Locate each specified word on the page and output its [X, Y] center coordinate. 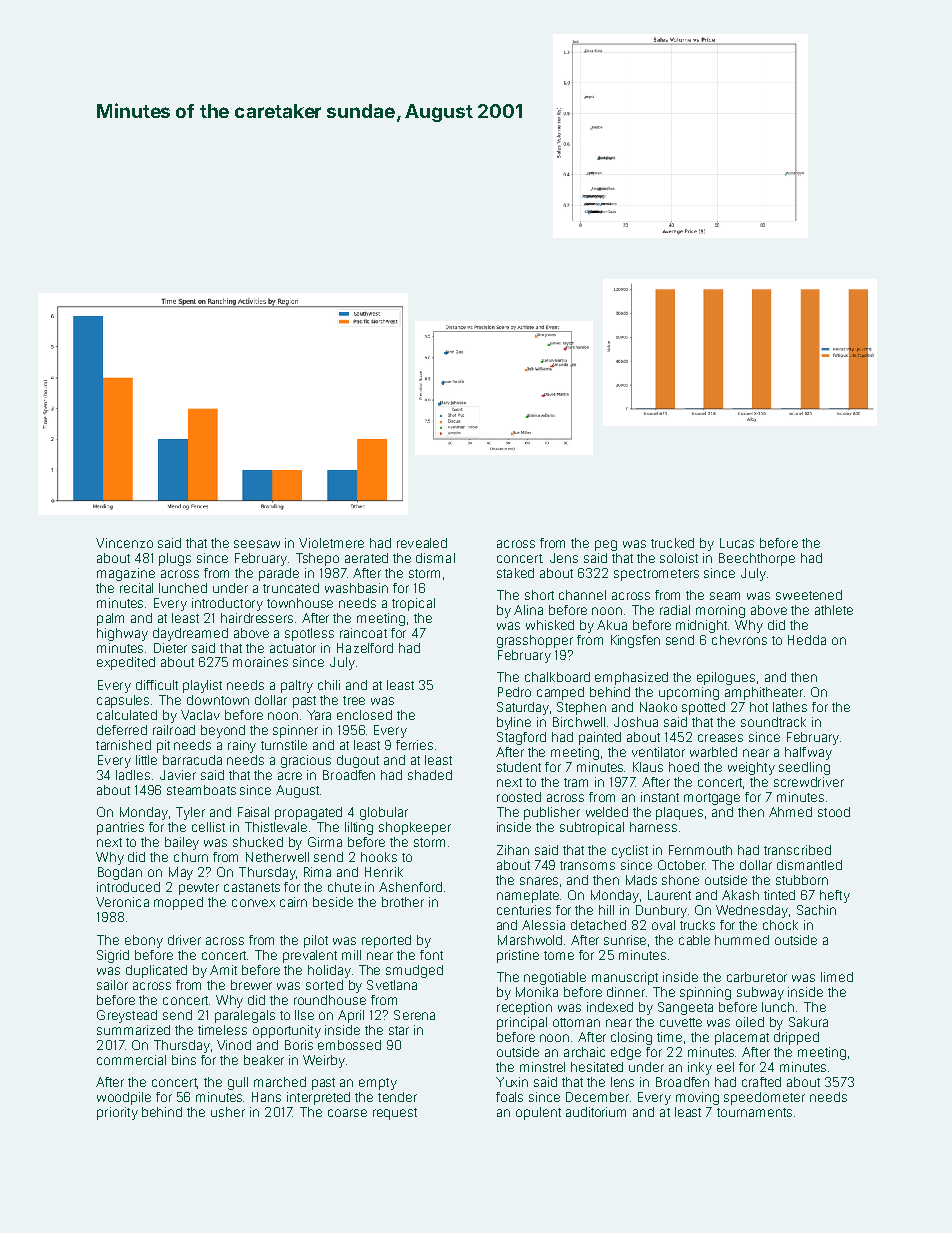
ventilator [658, 752]
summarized [133, 1030]
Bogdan [120, 873]
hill [606, 910]
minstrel [542, 1067]
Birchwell [579, 722]
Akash [740, 895]
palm [110, 619]
